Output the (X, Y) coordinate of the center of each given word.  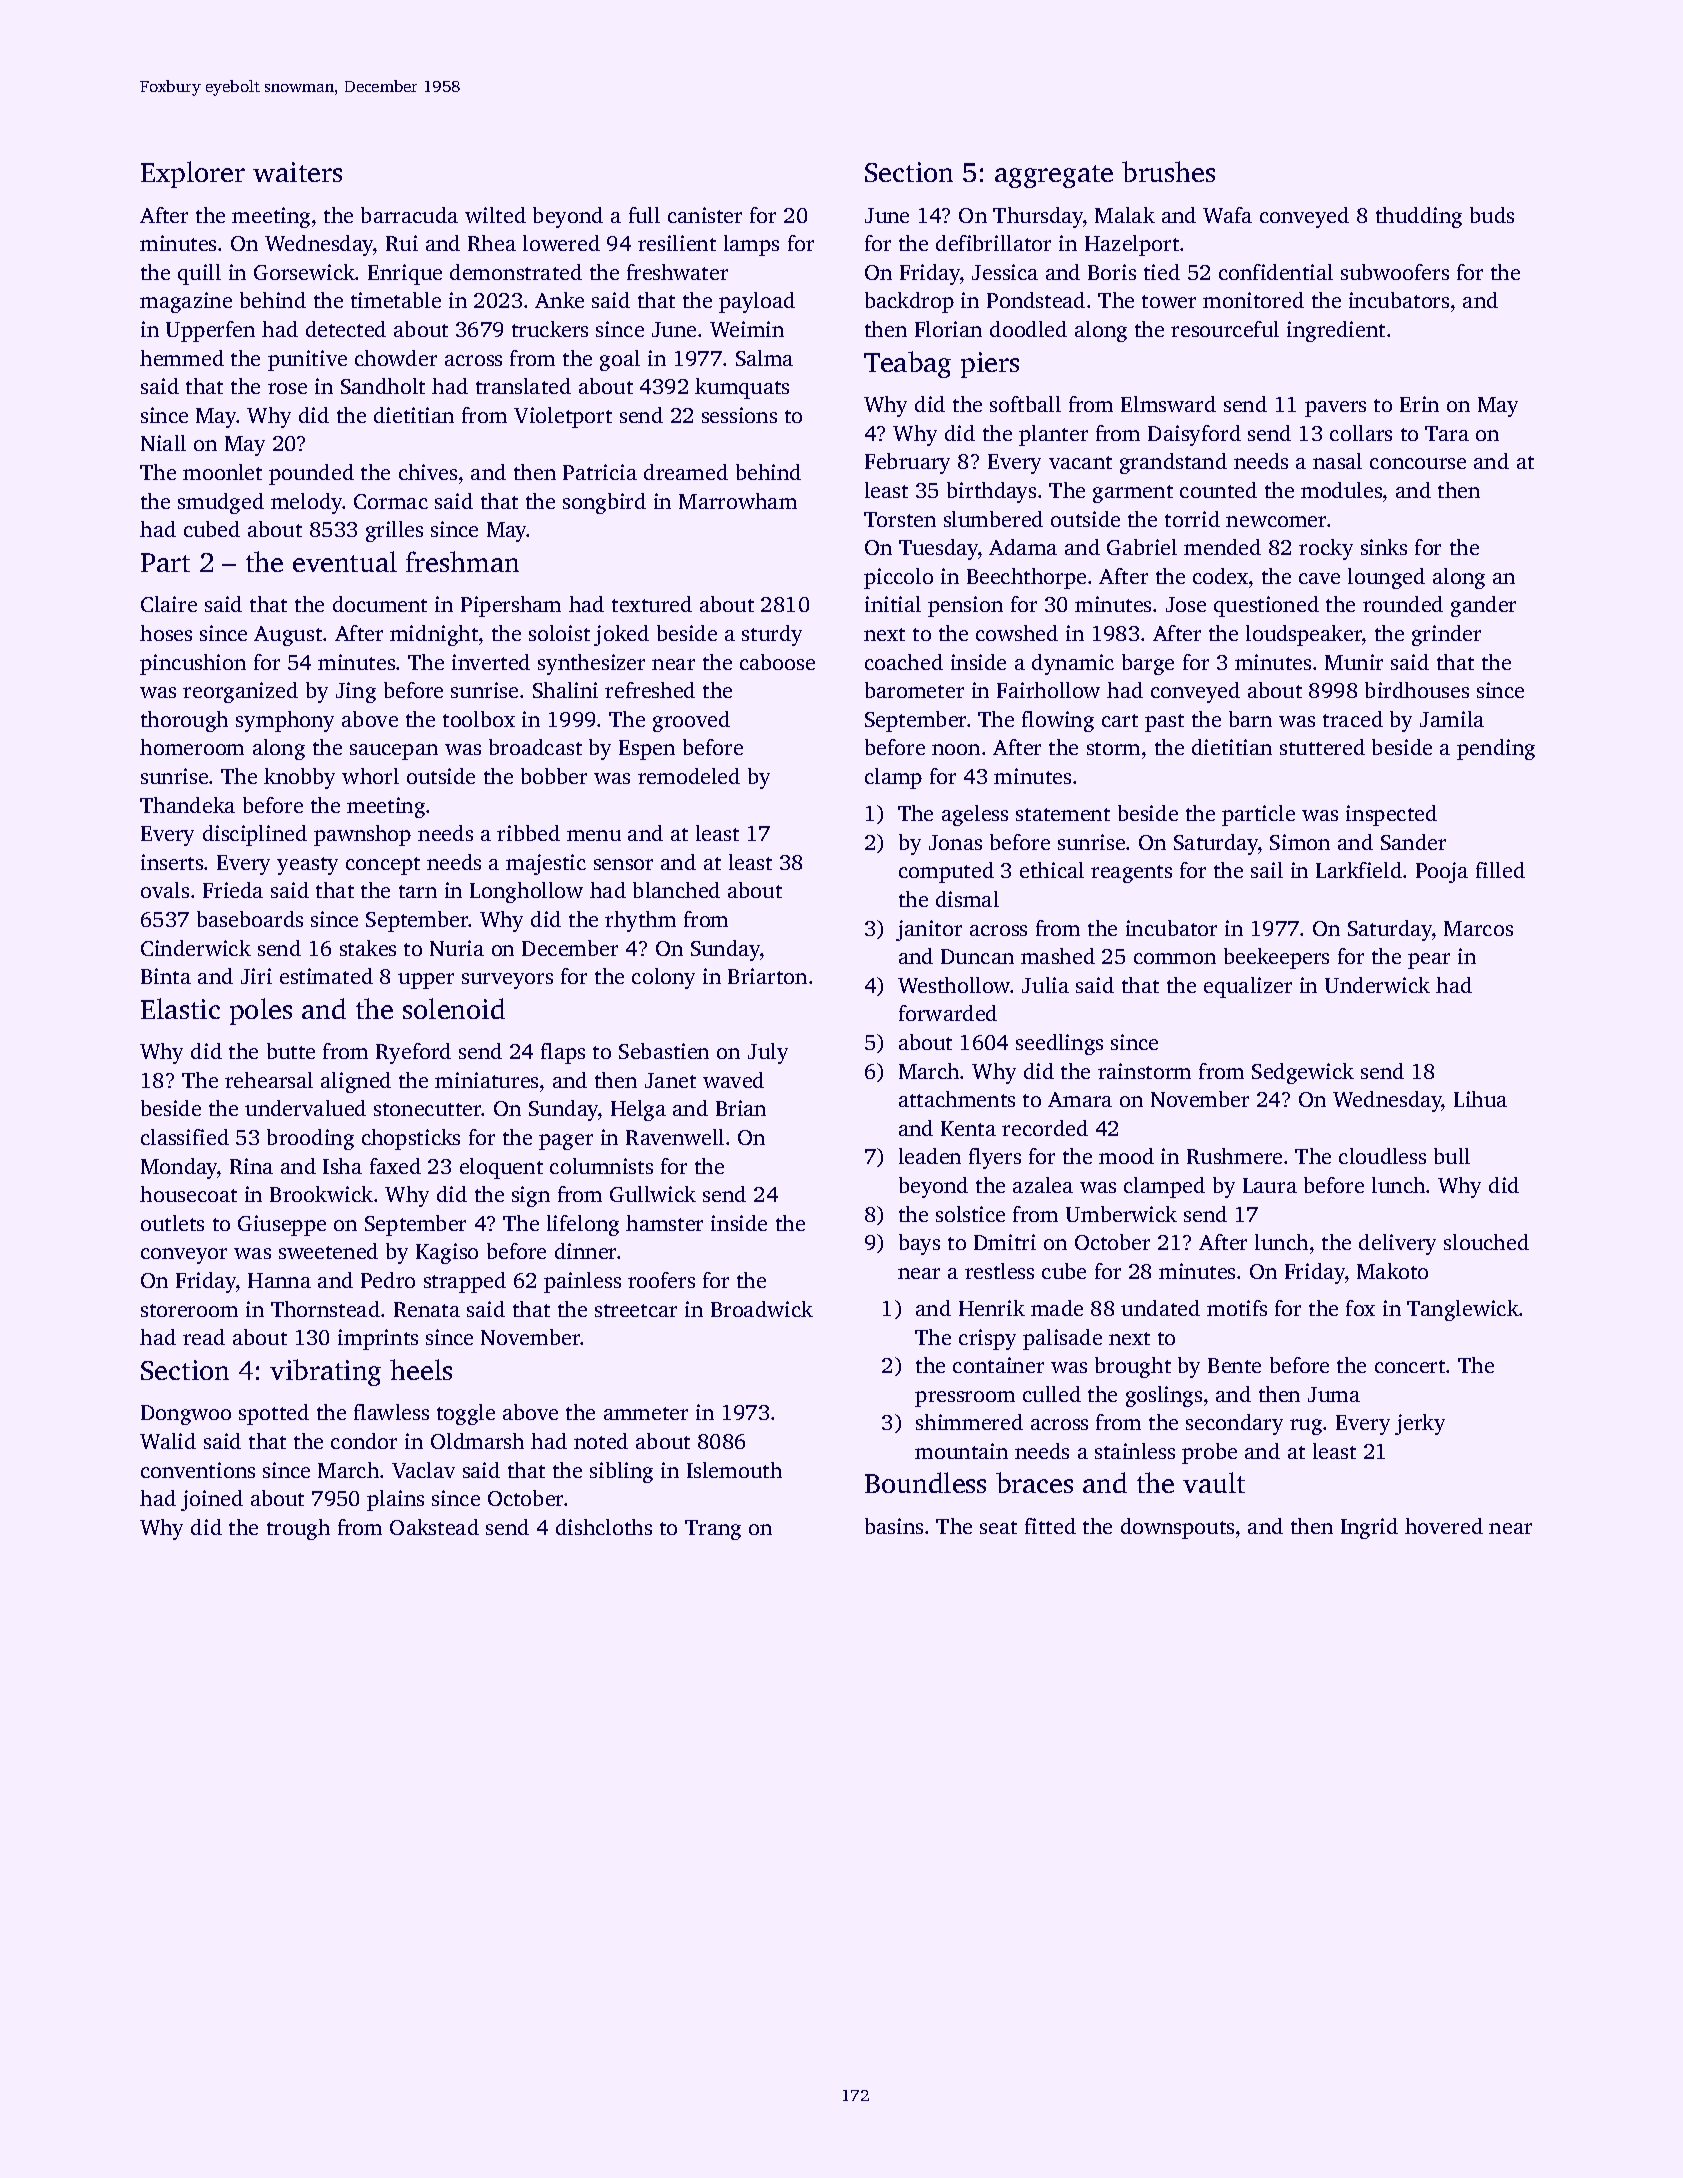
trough (298, 1529)
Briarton (767, 976)
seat (998, 1527)
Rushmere (1234, 1156)
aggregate (1054, 176)
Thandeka (187, 805)
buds (1492, 215)
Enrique (405, 274)
